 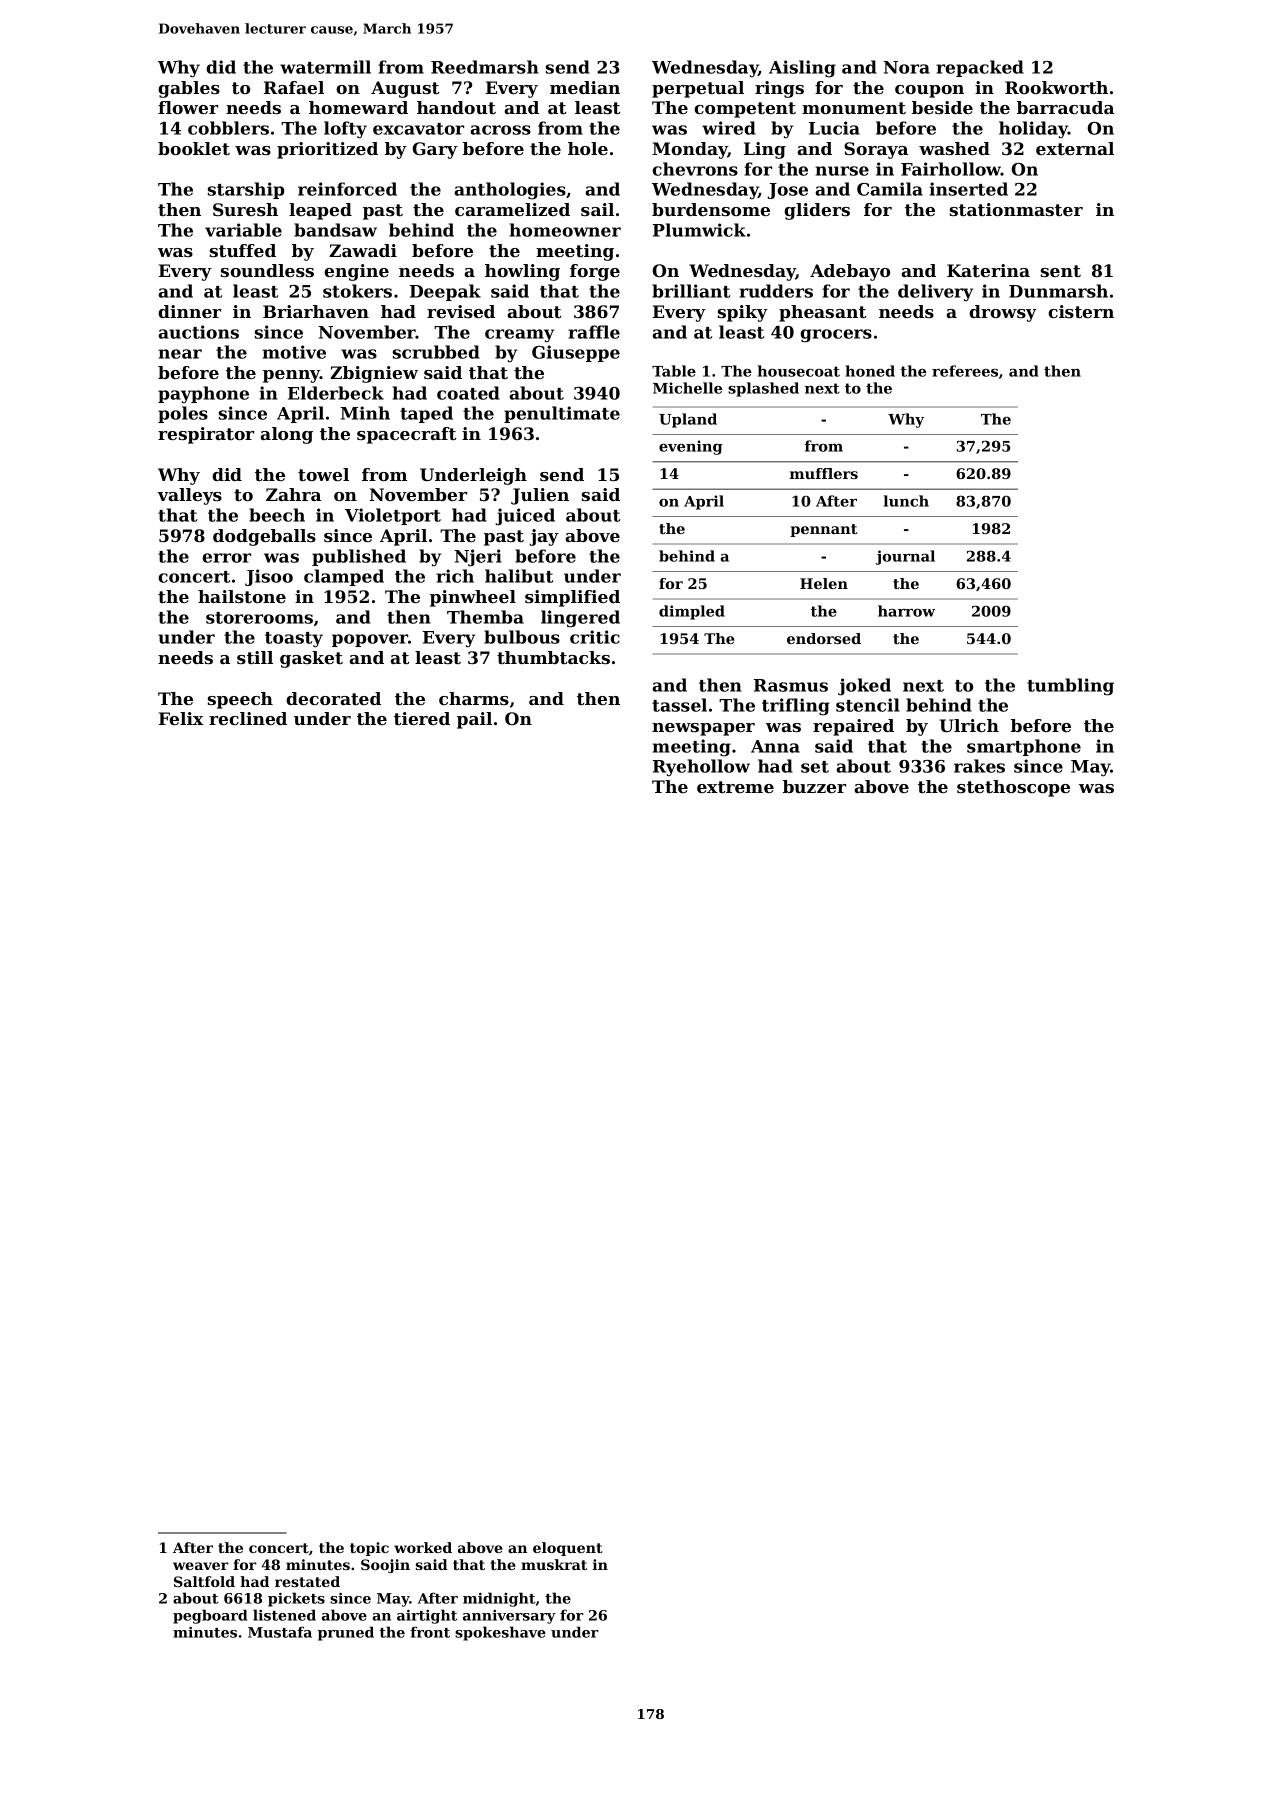 I want to click on spokeshave, so click(x=500, y=1633).
